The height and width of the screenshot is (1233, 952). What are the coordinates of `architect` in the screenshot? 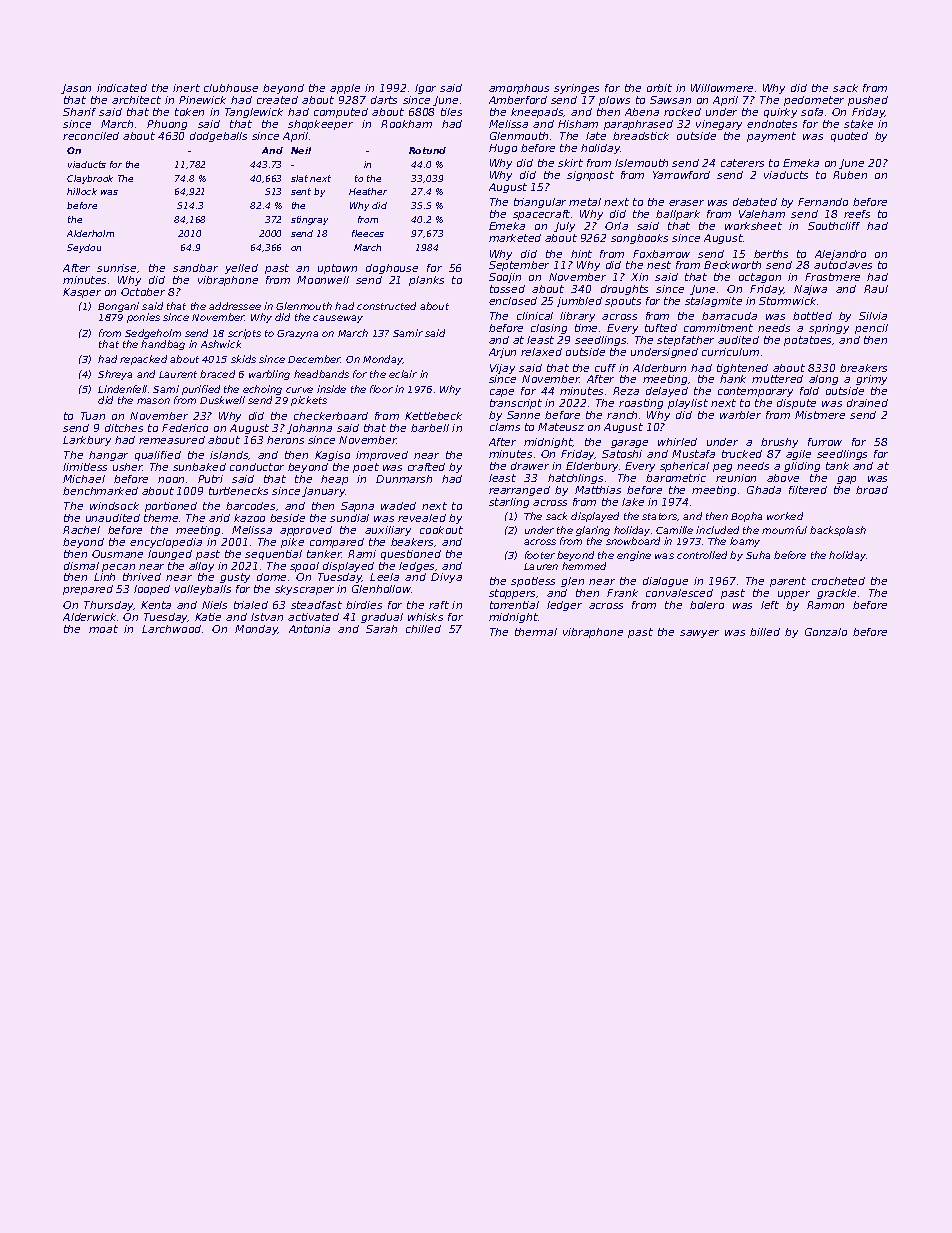 It's located at (136, 100).
